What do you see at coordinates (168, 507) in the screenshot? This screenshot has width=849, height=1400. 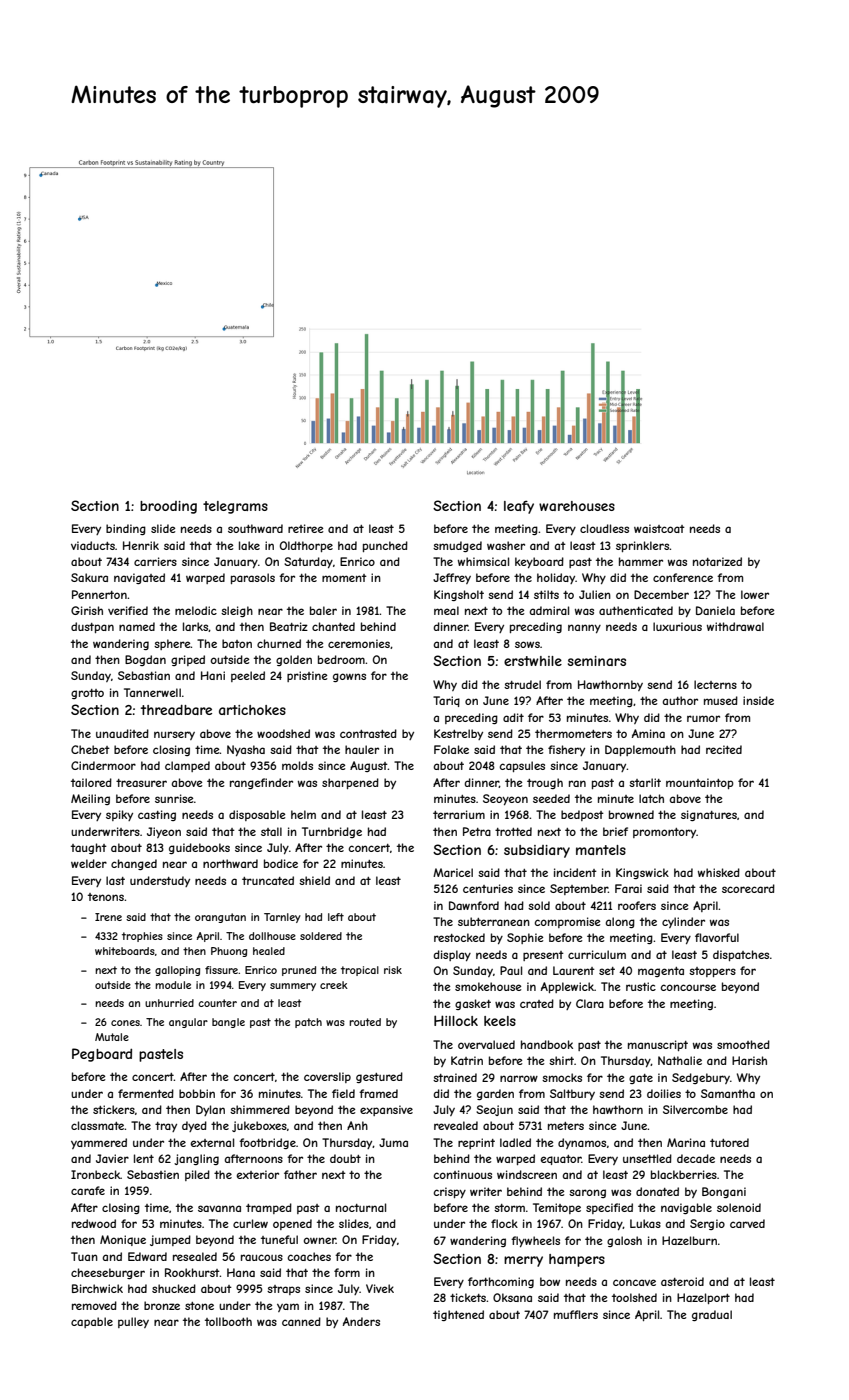 I see `brooding` at bounding box center [168, 507].
